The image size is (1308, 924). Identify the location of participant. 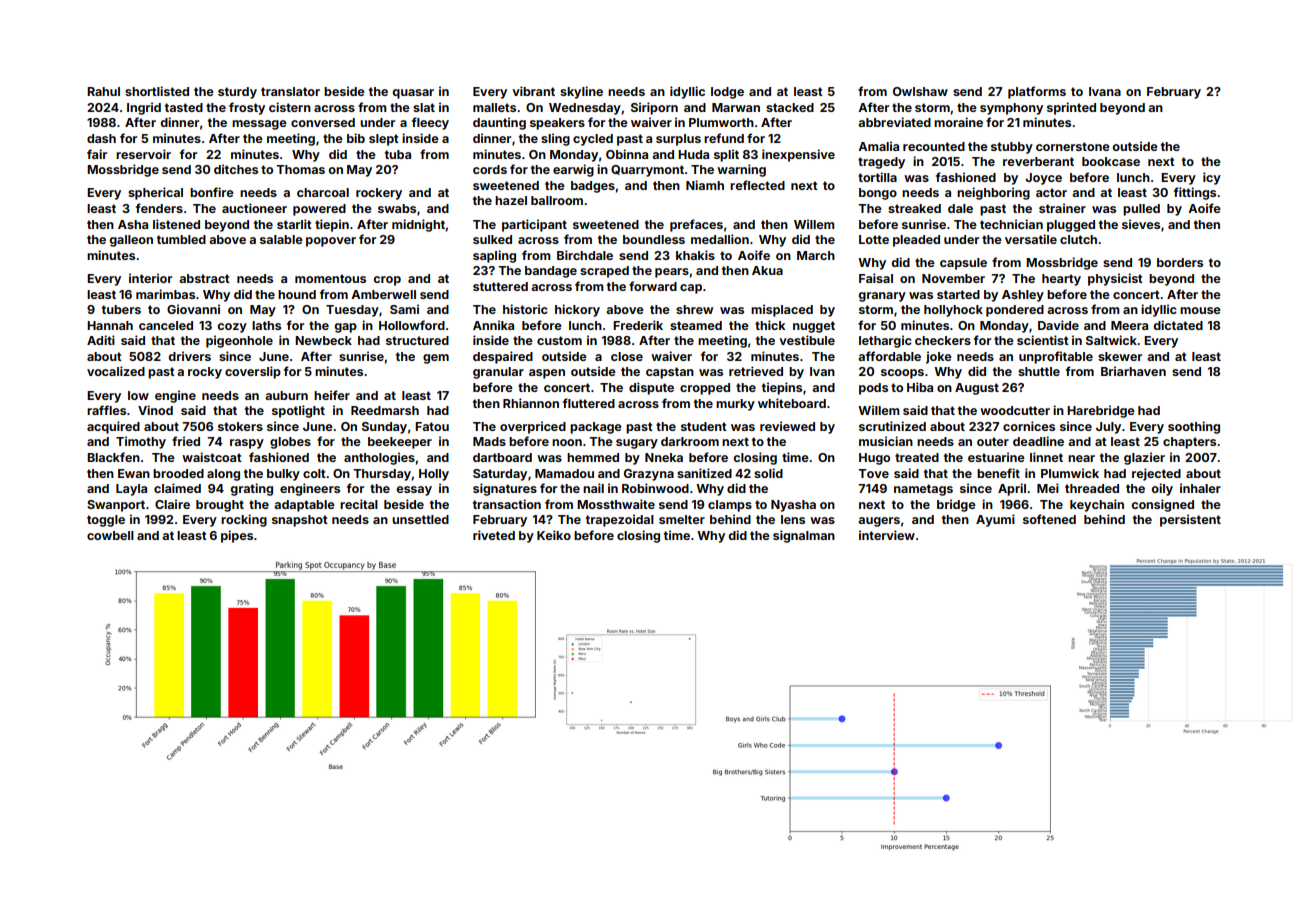
(534, 225).
